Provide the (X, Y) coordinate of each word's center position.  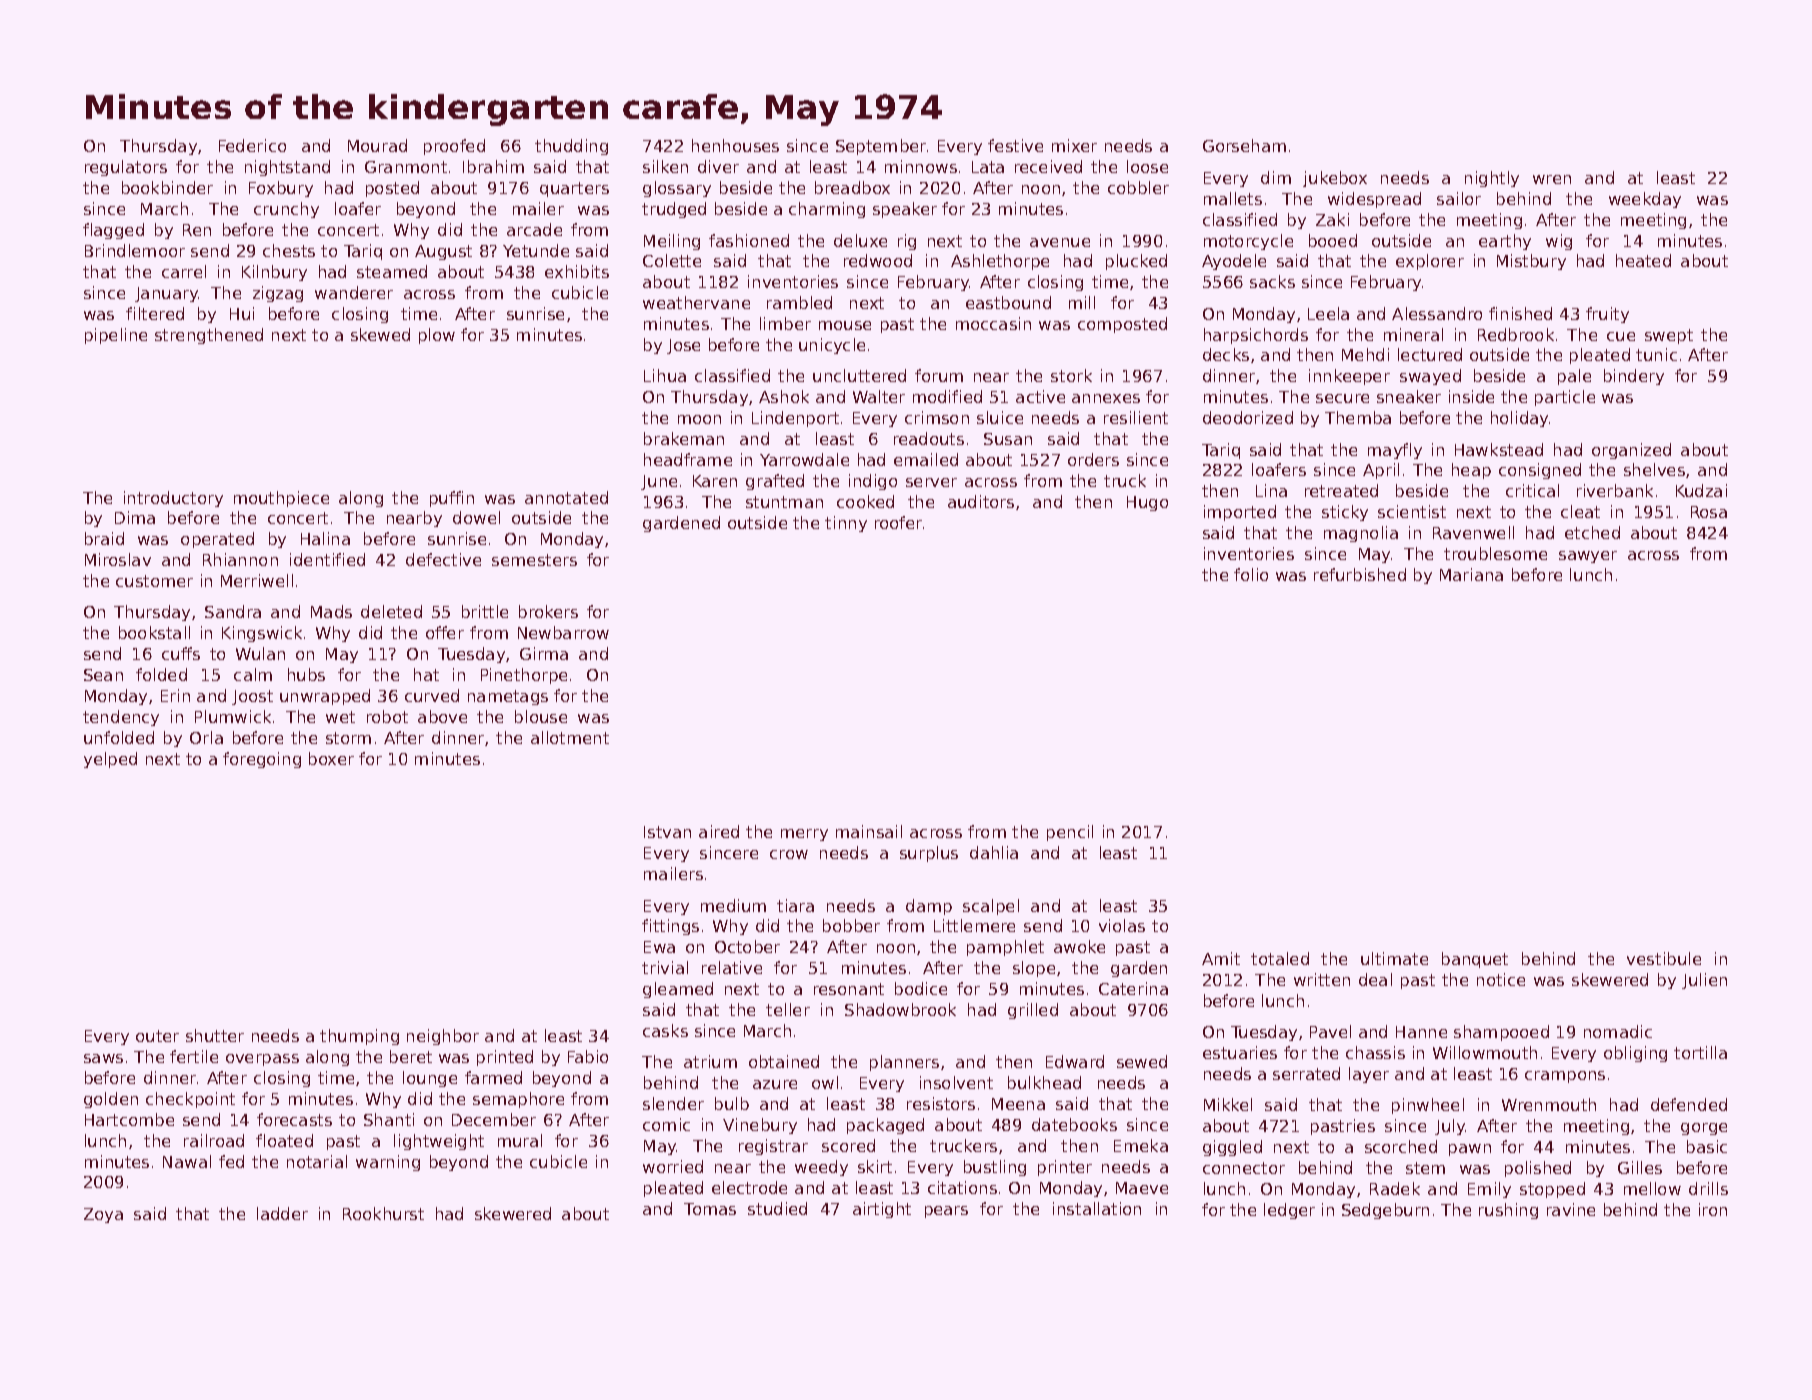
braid (104, 538)
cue (1621, 336)
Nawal (187, 1161)
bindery (1634, 377)
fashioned (749, 240)
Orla (206, 737)
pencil (1070, 833)
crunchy (286, 210)
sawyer (1588, 557)
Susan (1008, 439)
